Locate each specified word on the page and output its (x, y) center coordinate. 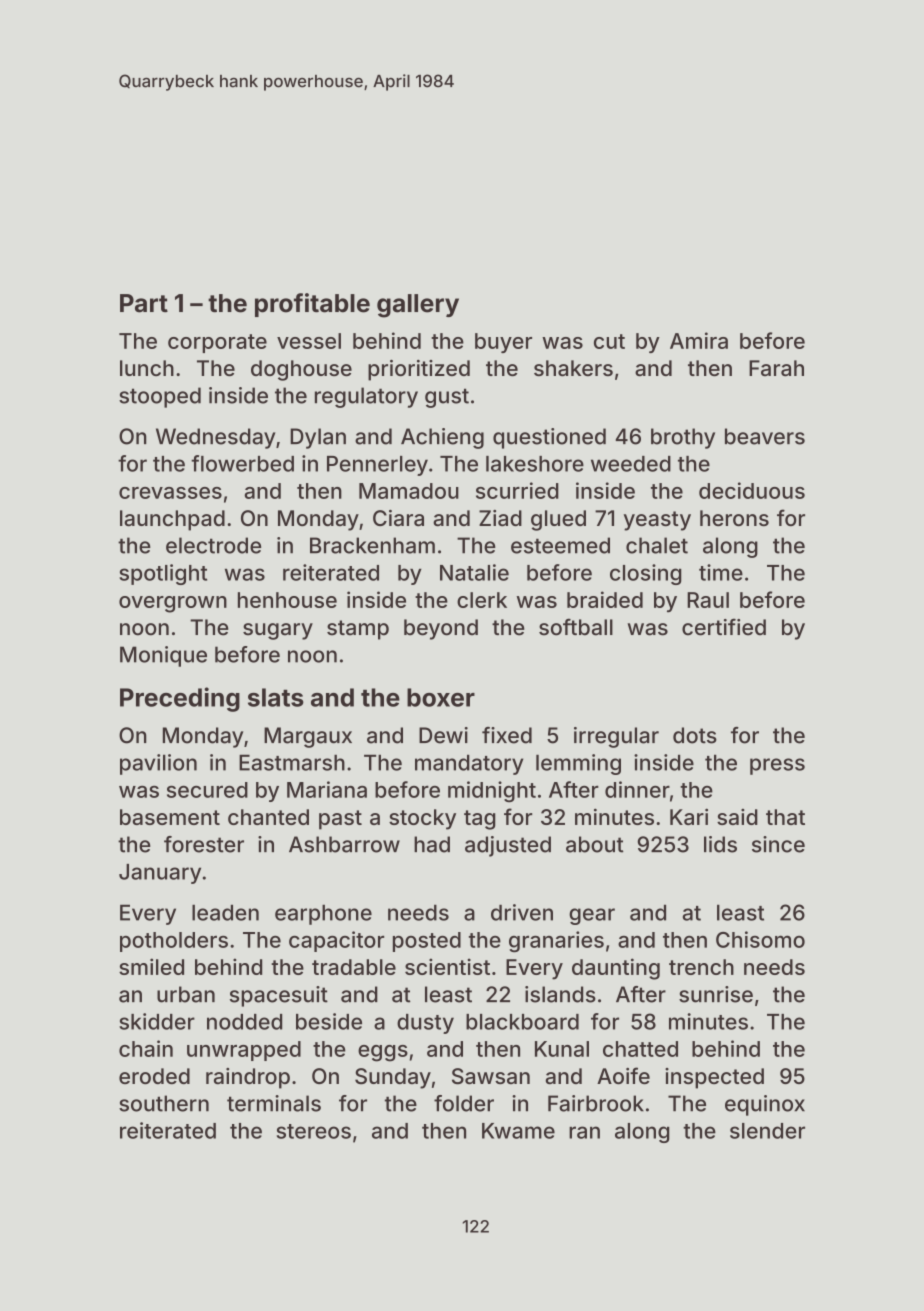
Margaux (308, 737)
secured (207, 790)
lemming (578, 764)
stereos (314, 1131)
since (778, 844)
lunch (147, 368)
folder (464, 1103)
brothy (683, 438)
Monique (163, 656)
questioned (549, 438)
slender (767, 1131)
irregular (616, 737)
